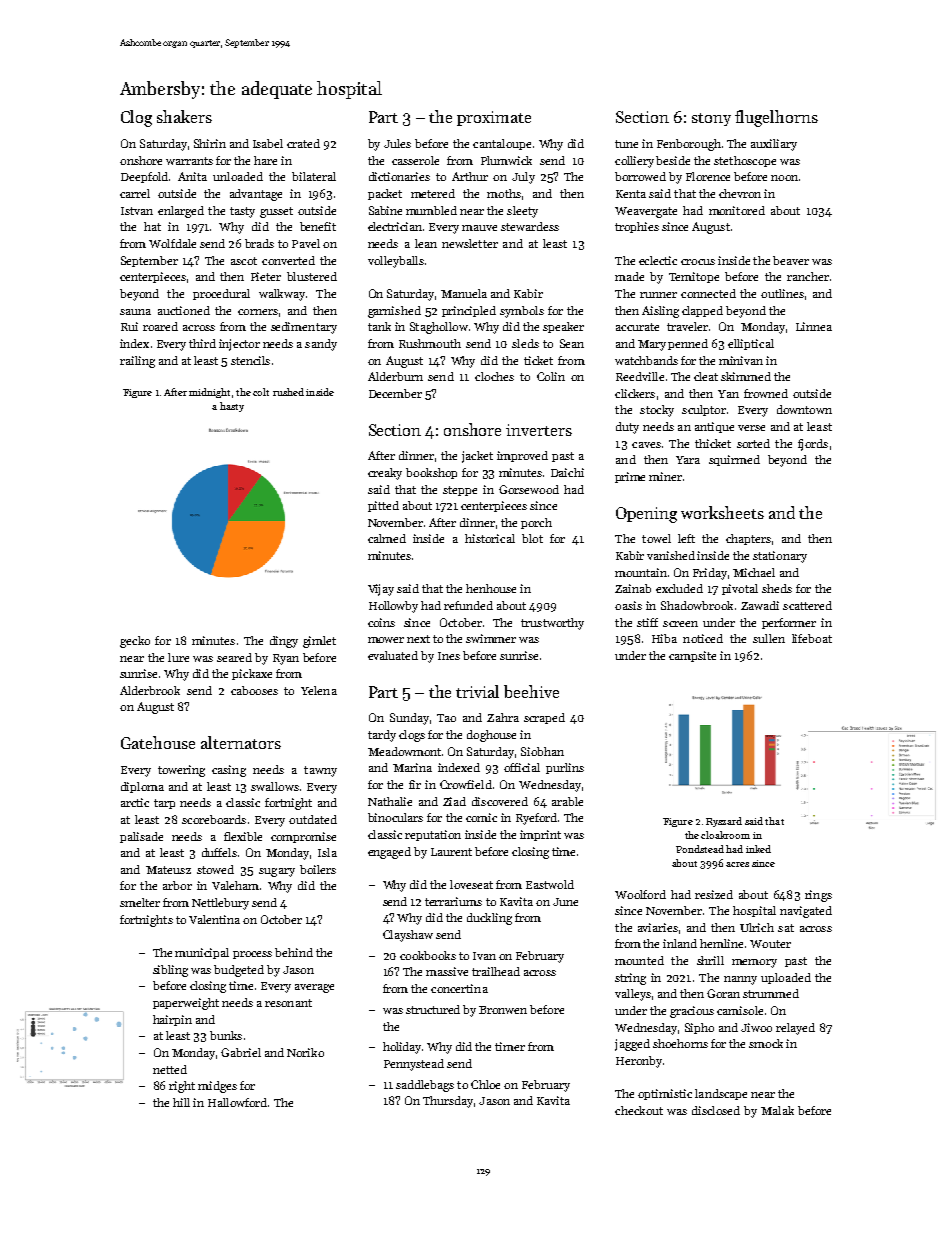 Image resolution: width=952 pixels, height=1233 pixels. What do you see at coordinates (184, 116) in the page?
I see `shakers` at bounding box center [184, 116].
